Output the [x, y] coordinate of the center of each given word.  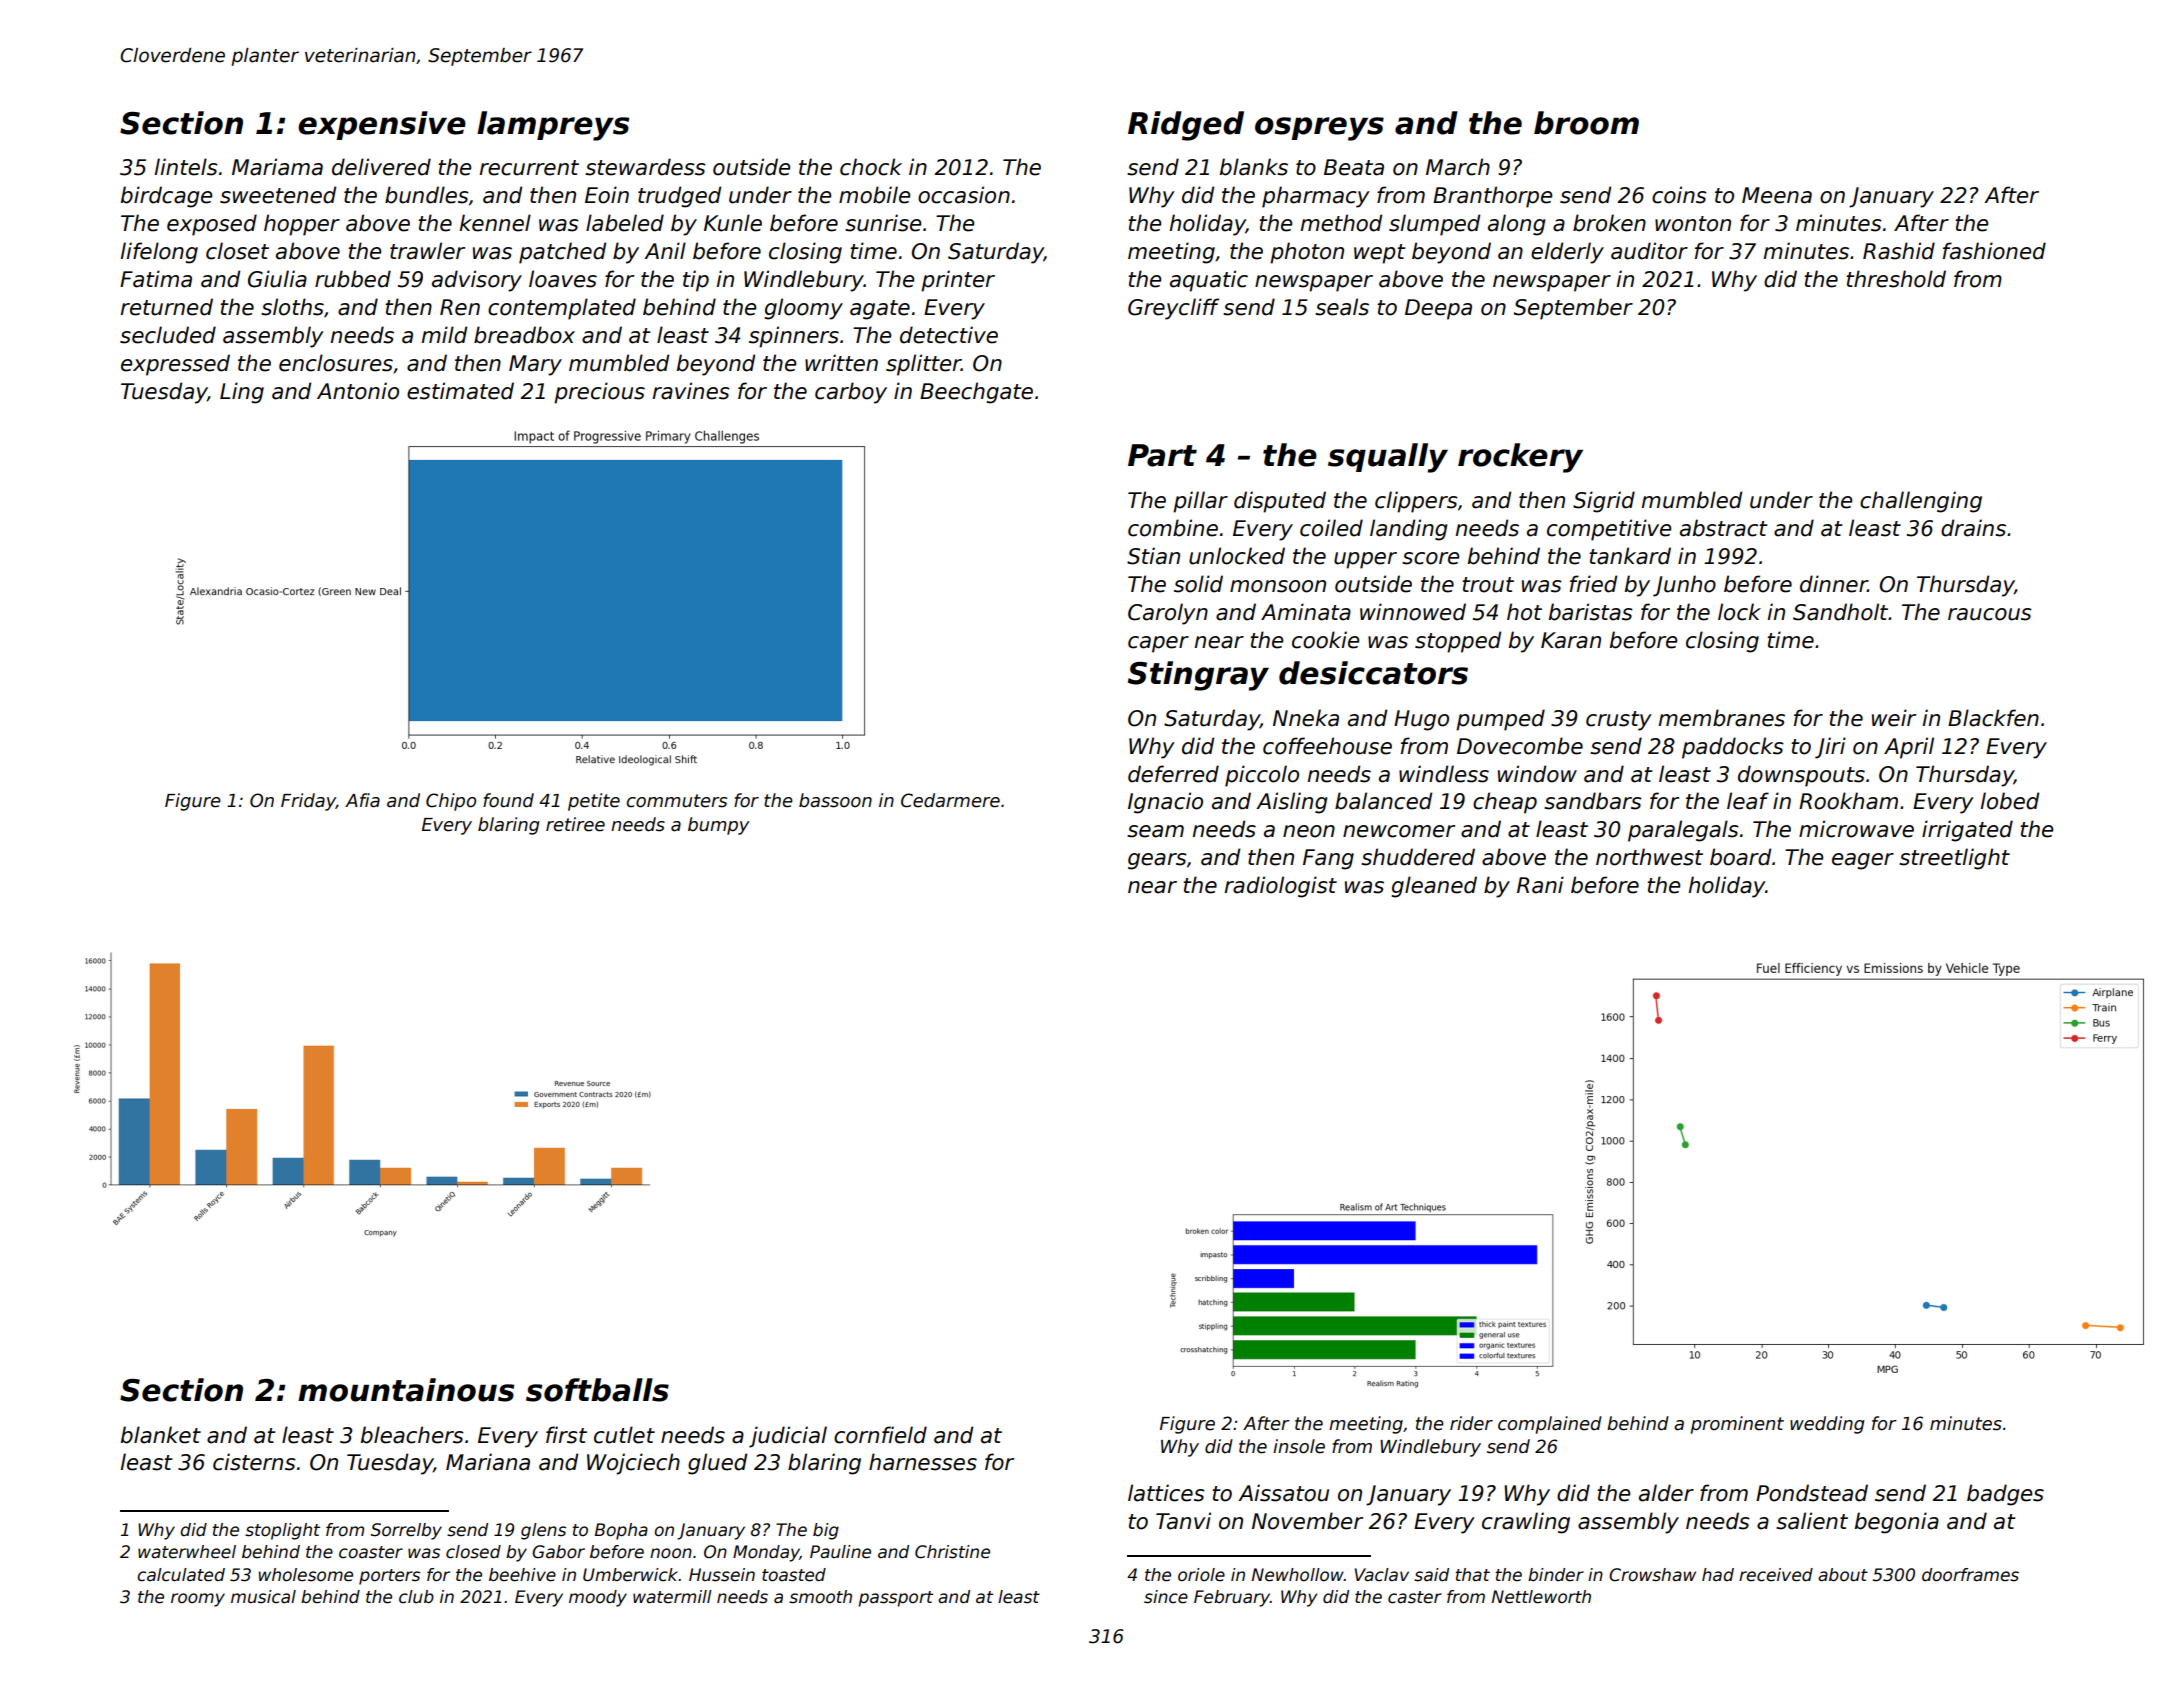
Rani [1540, 885]
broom [1586, 123]
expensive [382, 125]
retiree [575, 824]
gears [1157, 861]
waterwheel [187, 1552]
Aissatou [1283, 1493]
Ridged [1186, 126]
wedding [1827, 1425]
